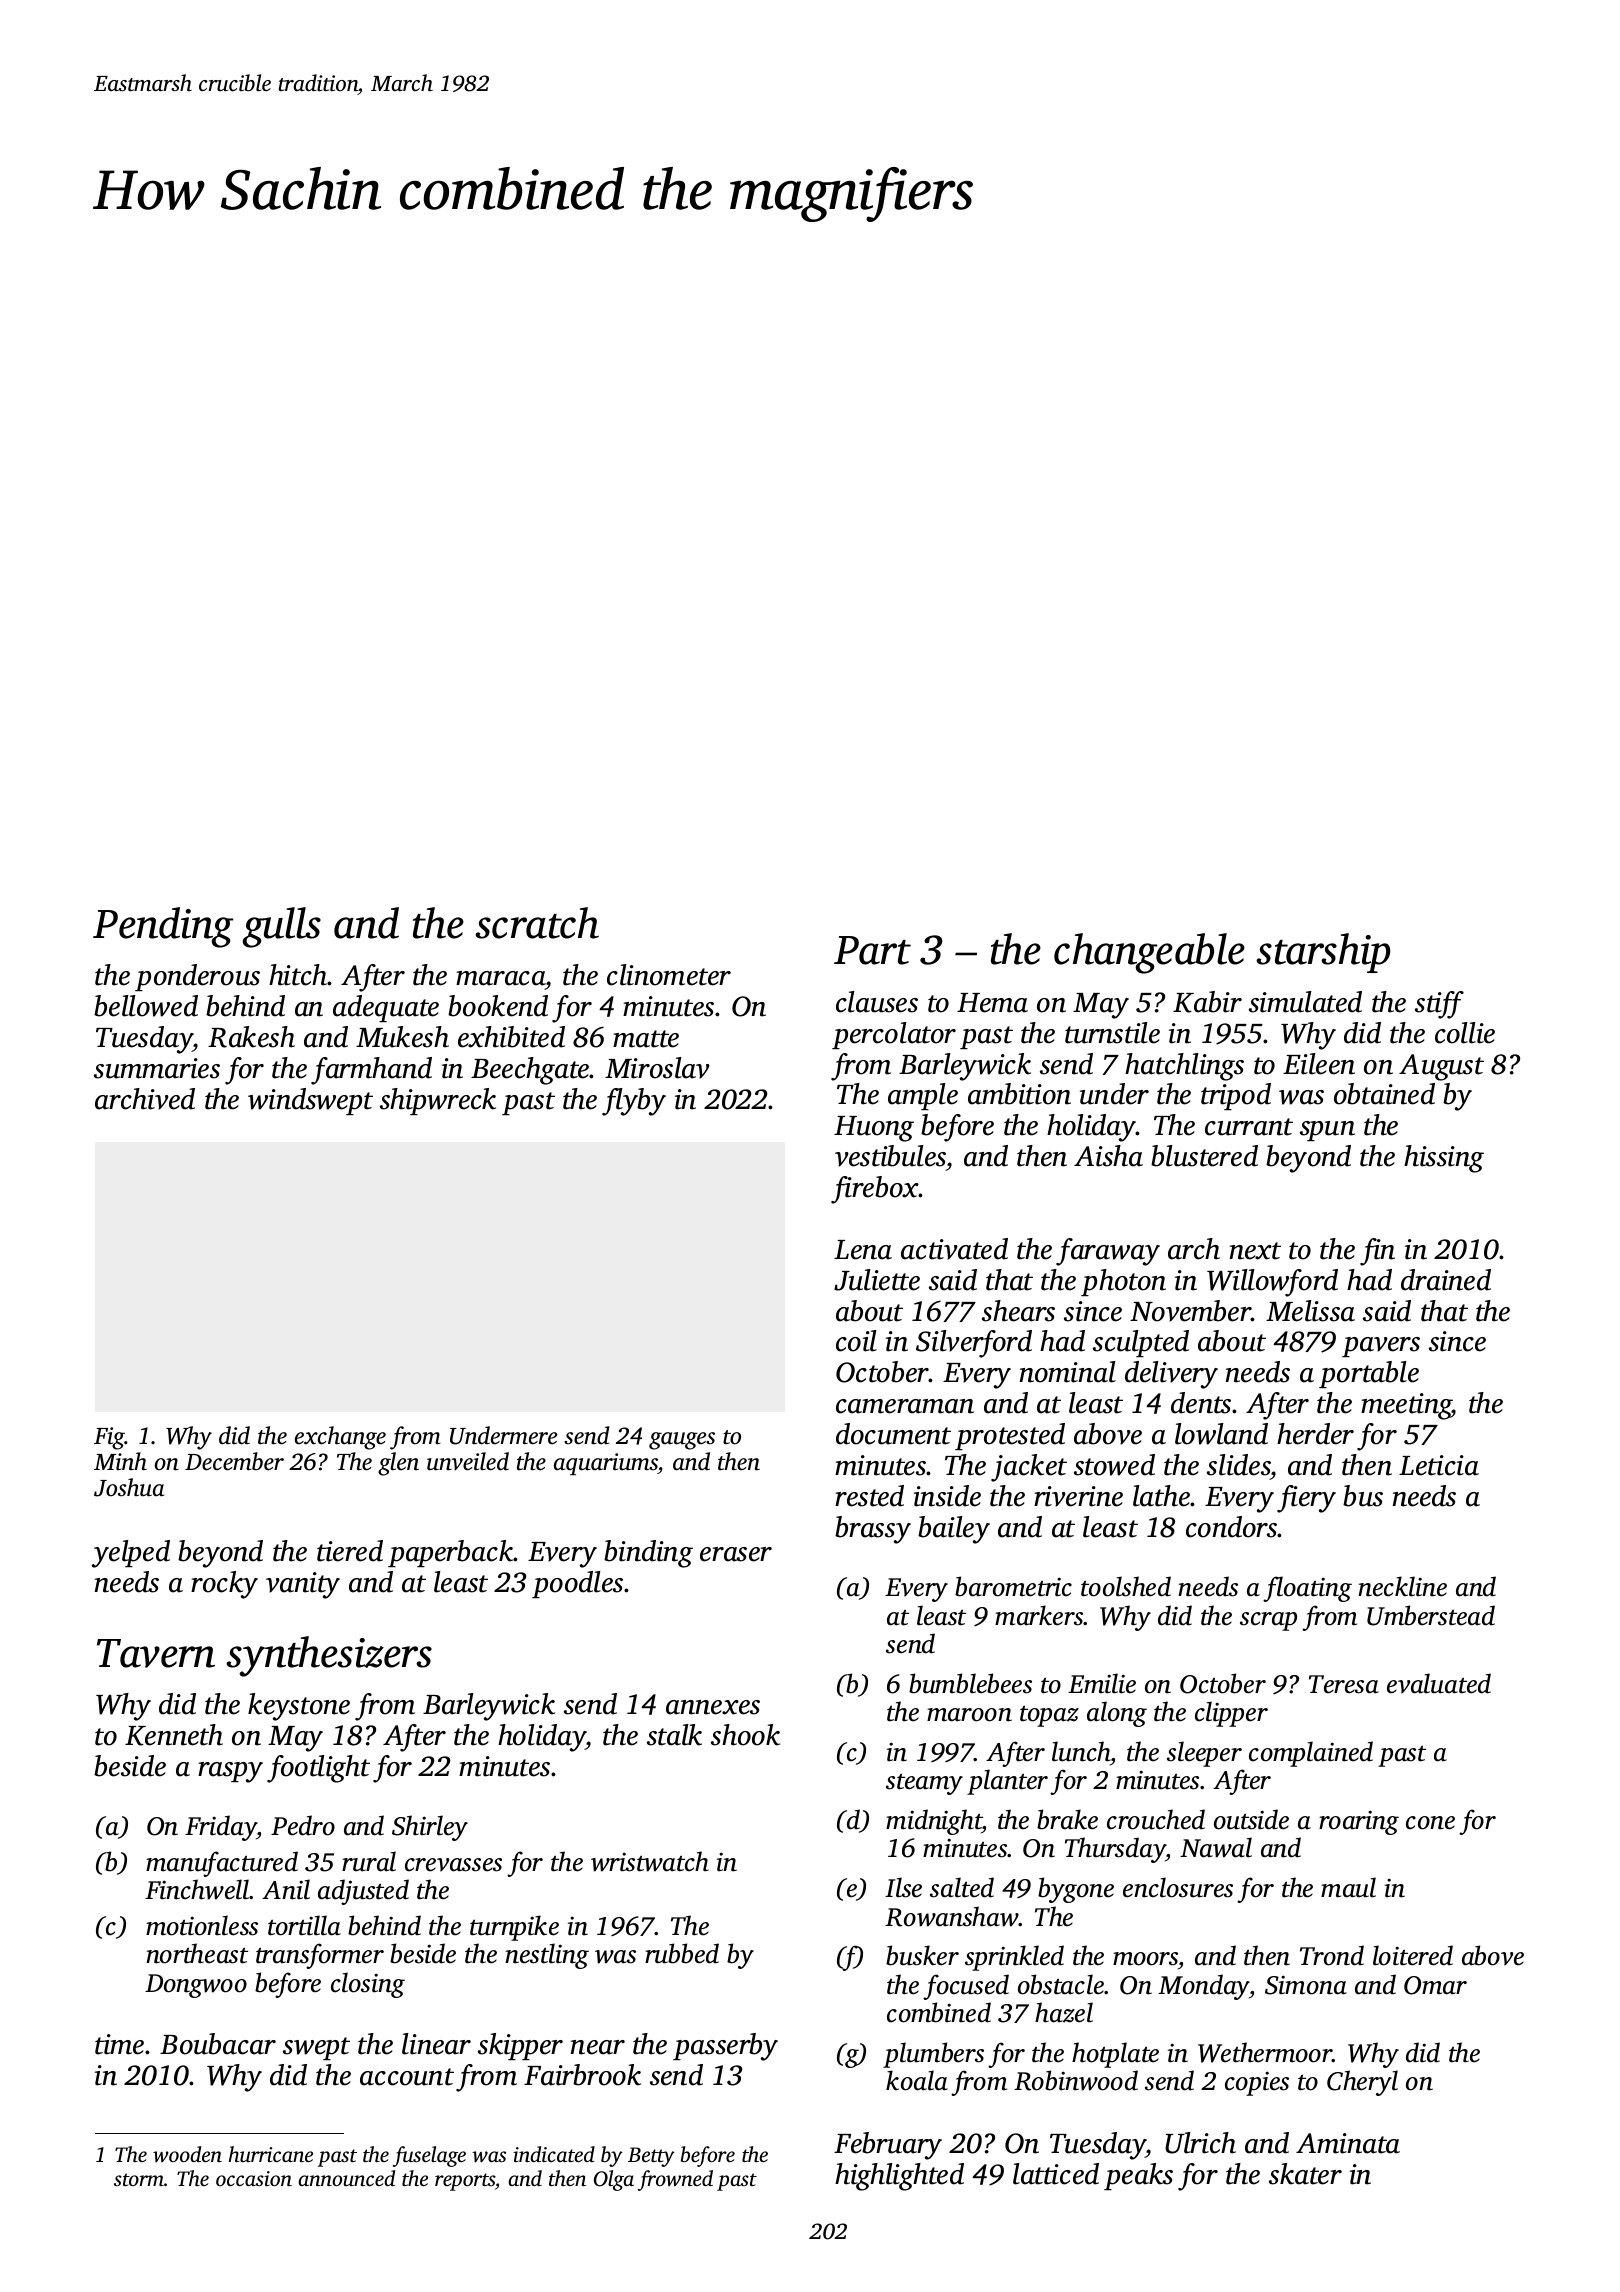 This document has height=2292, width=1620. What do you see at coordinates (713, 1707) in the document?
I see `annexes` at bounding box center [713, 1707].
